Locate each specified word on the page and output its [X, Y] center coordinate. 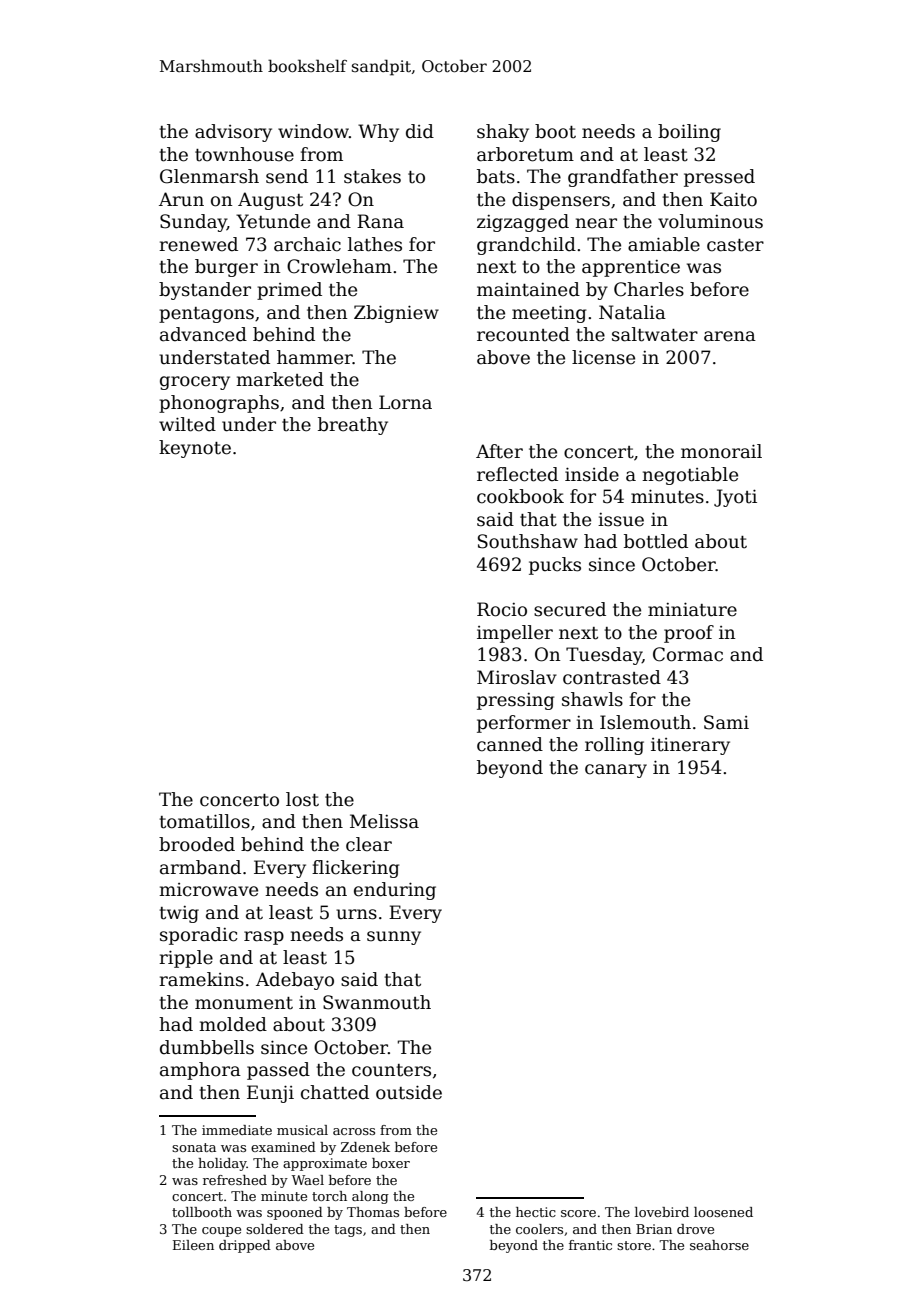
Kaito [733, 199]
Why [378, 133]
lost [302, 799]
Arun [181, 199]
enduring [395, 891]
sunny [394, 938]
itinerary [690, 746]
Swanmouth [377, 1002]
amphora [200, 1071]
